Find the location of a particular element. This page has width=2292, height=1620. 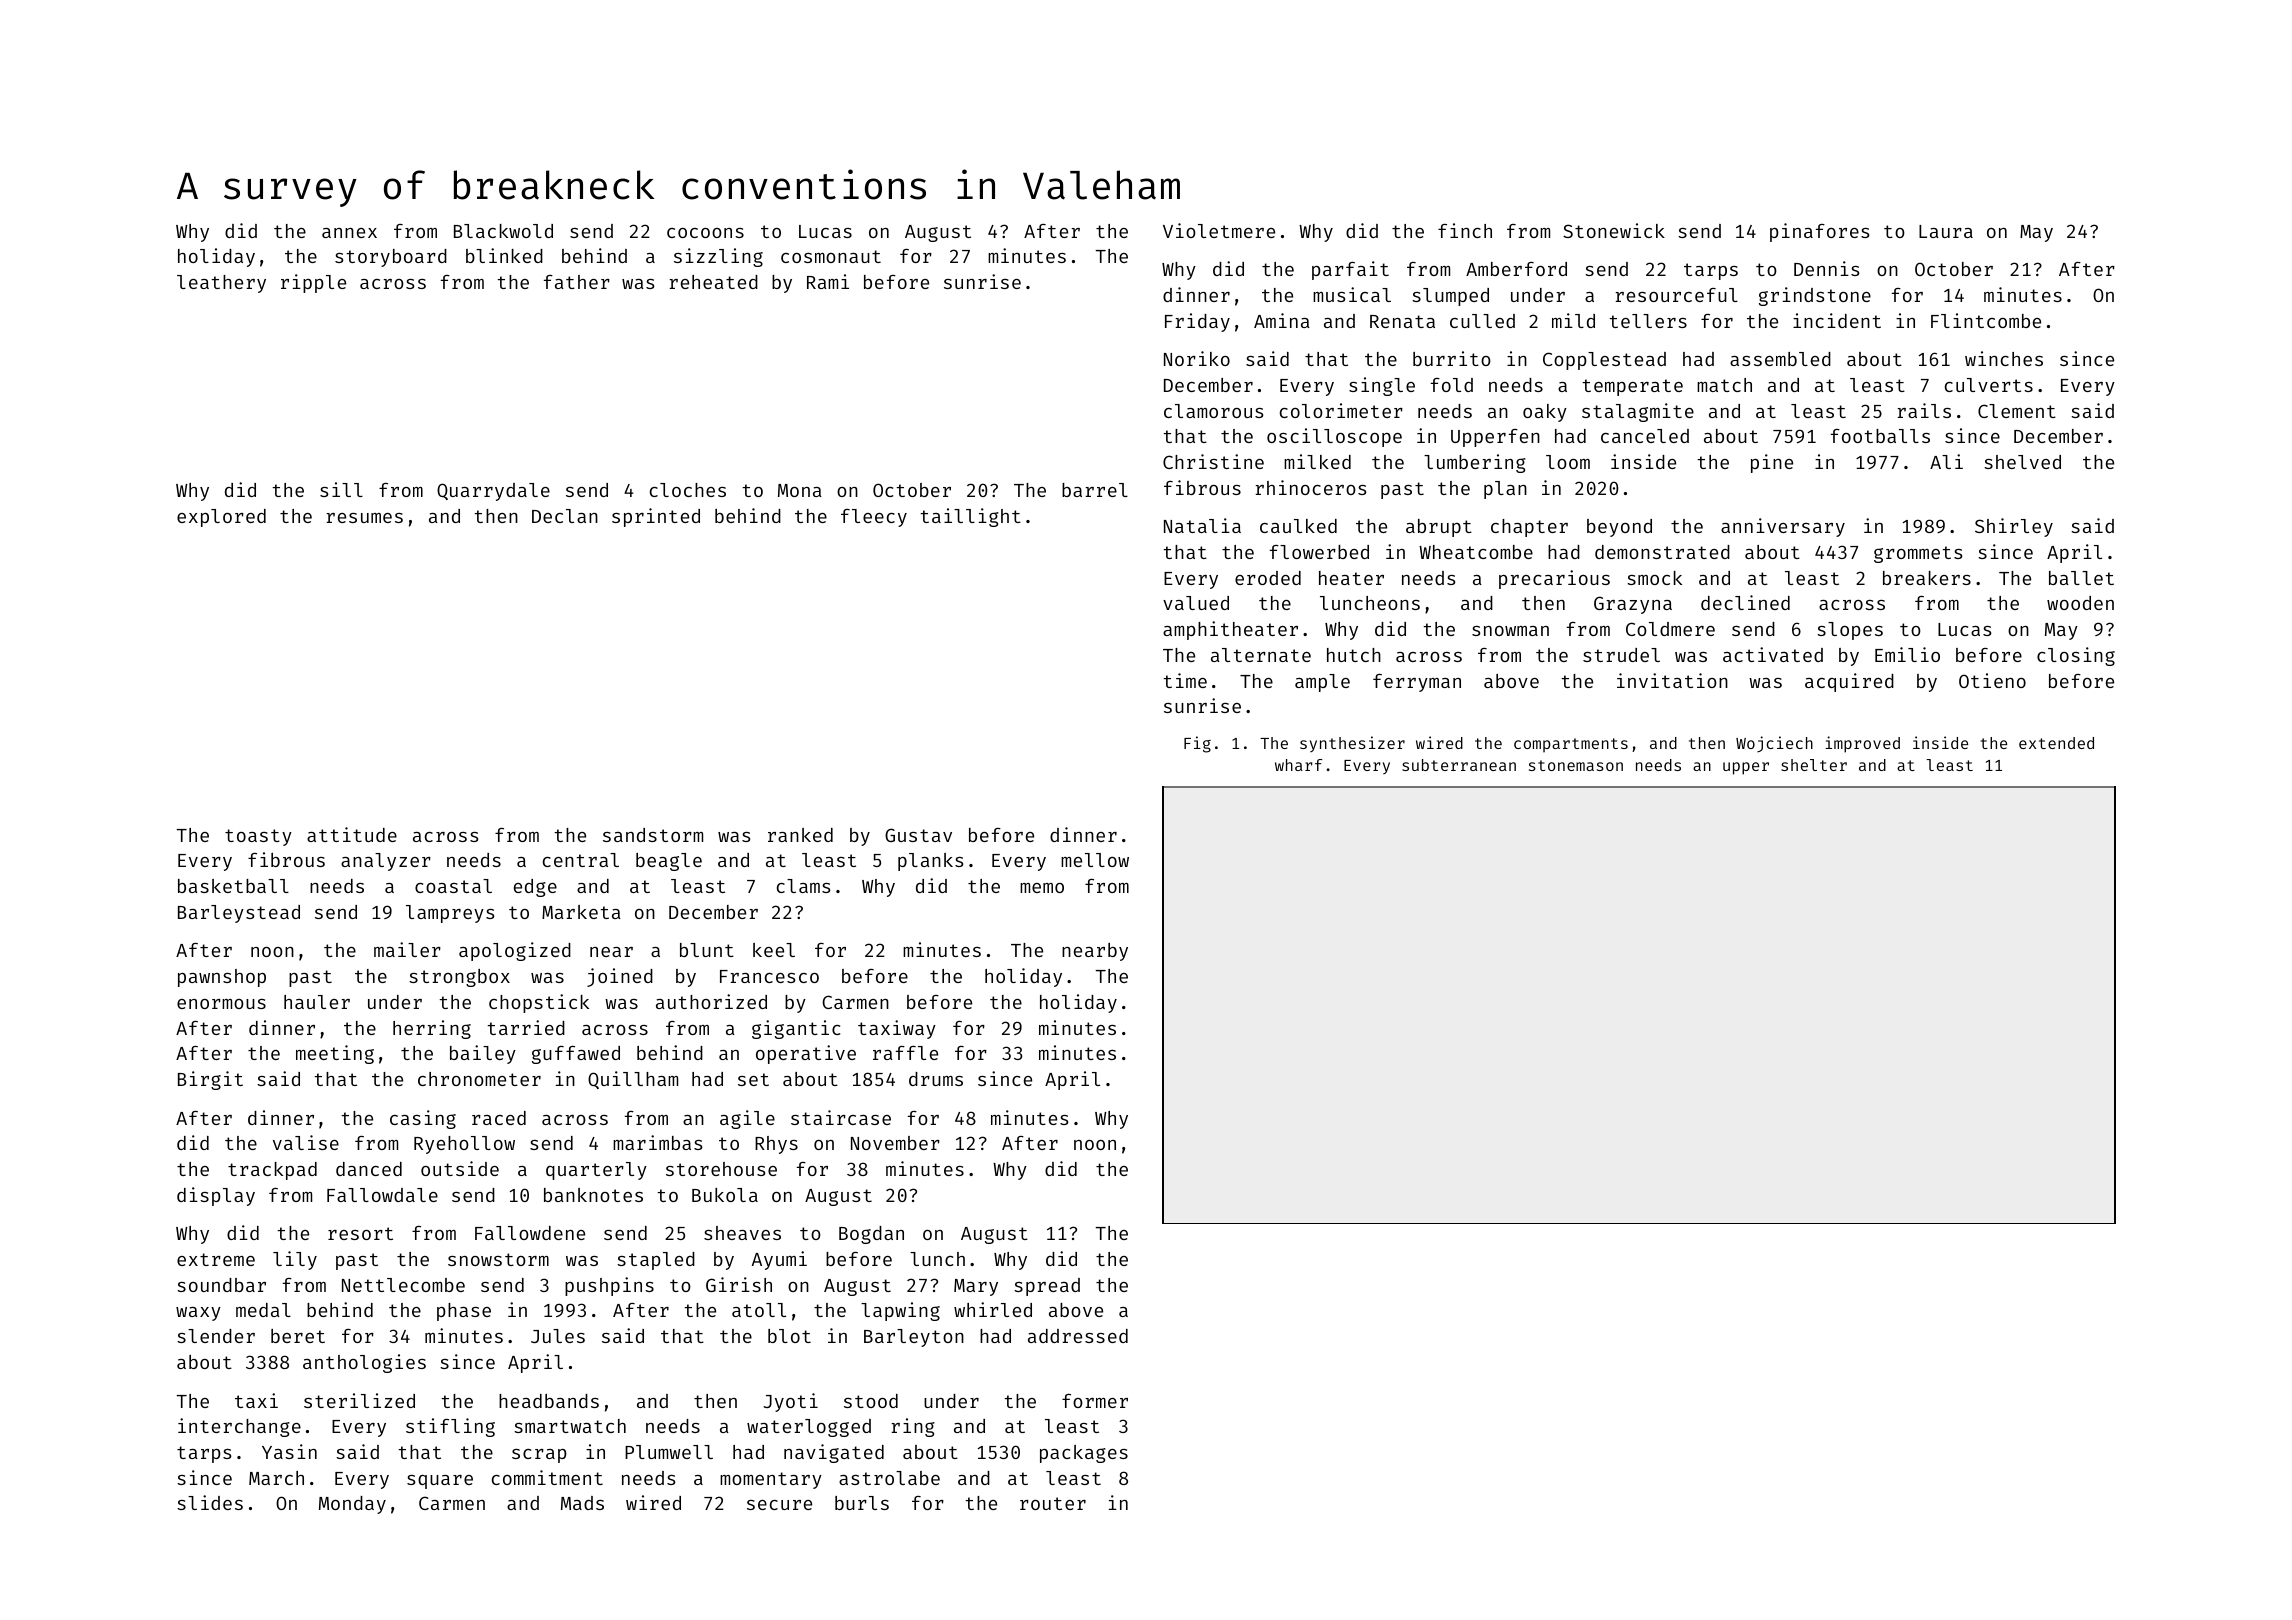

burls is located at coordinates (862, 1503).
